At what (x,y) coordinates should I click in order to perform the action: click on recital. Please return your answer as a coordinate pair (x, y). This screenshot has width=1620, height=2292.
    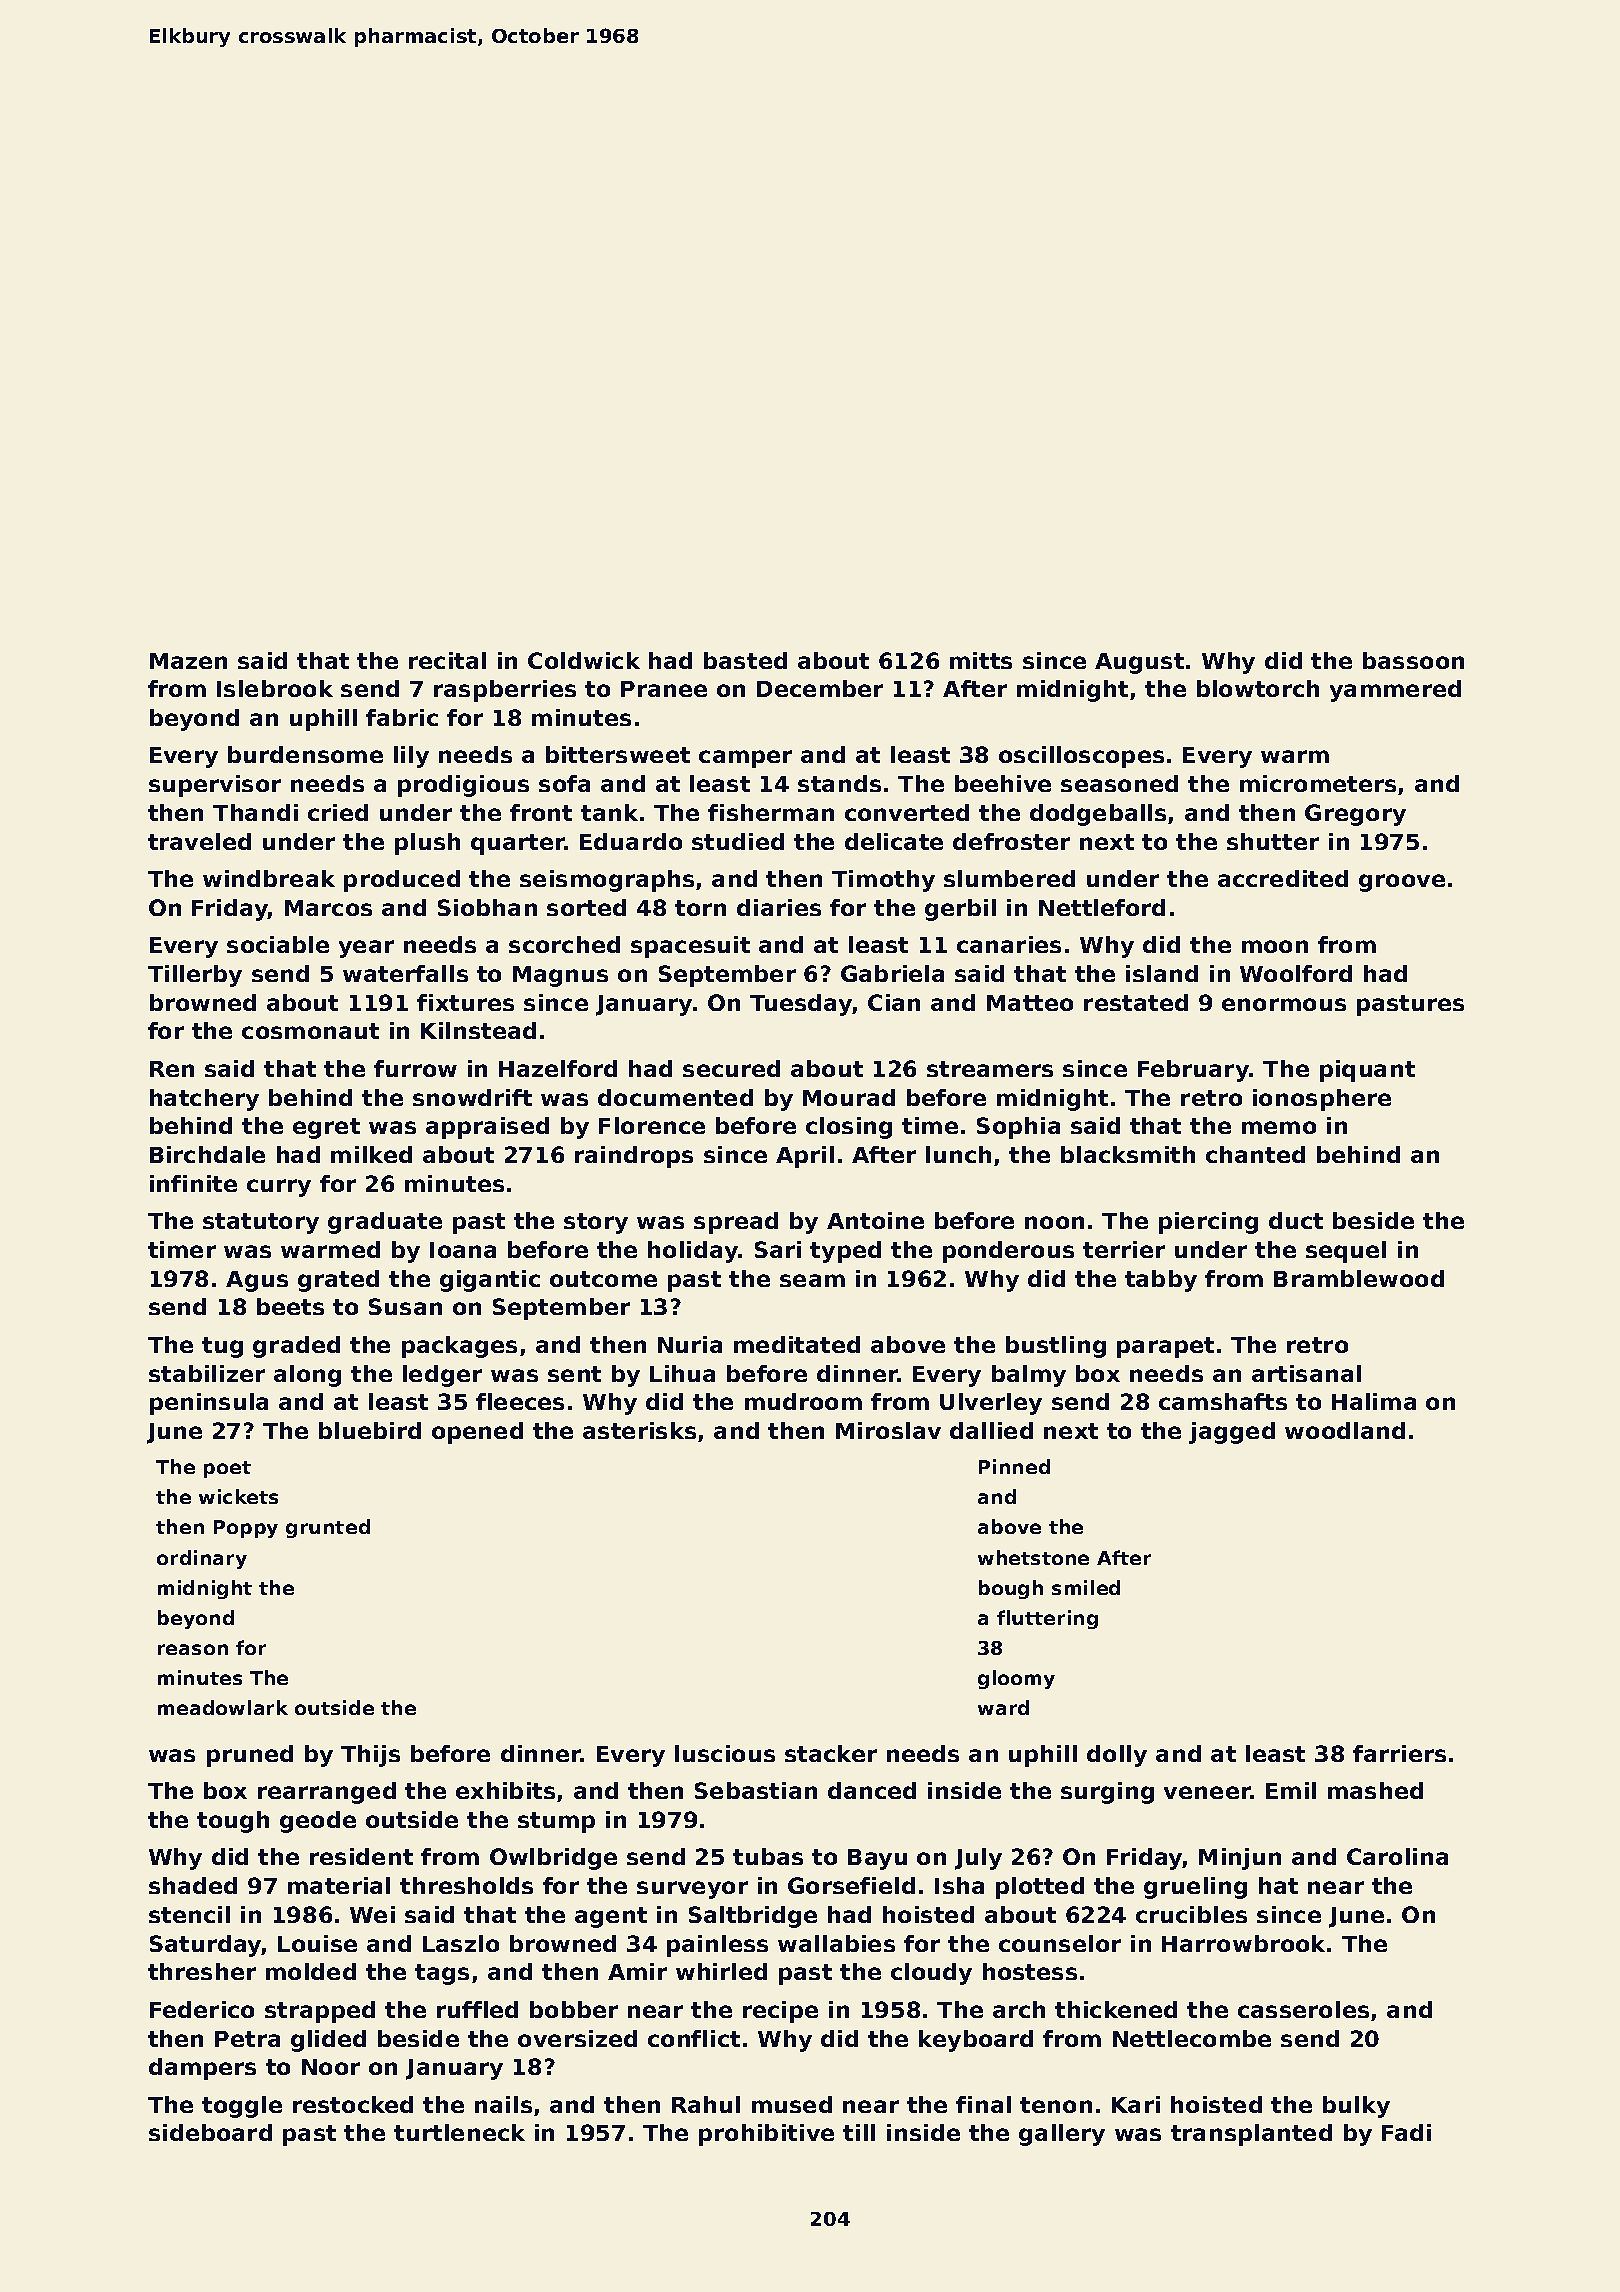
    Looking at the image, I should click on (447, 660).
